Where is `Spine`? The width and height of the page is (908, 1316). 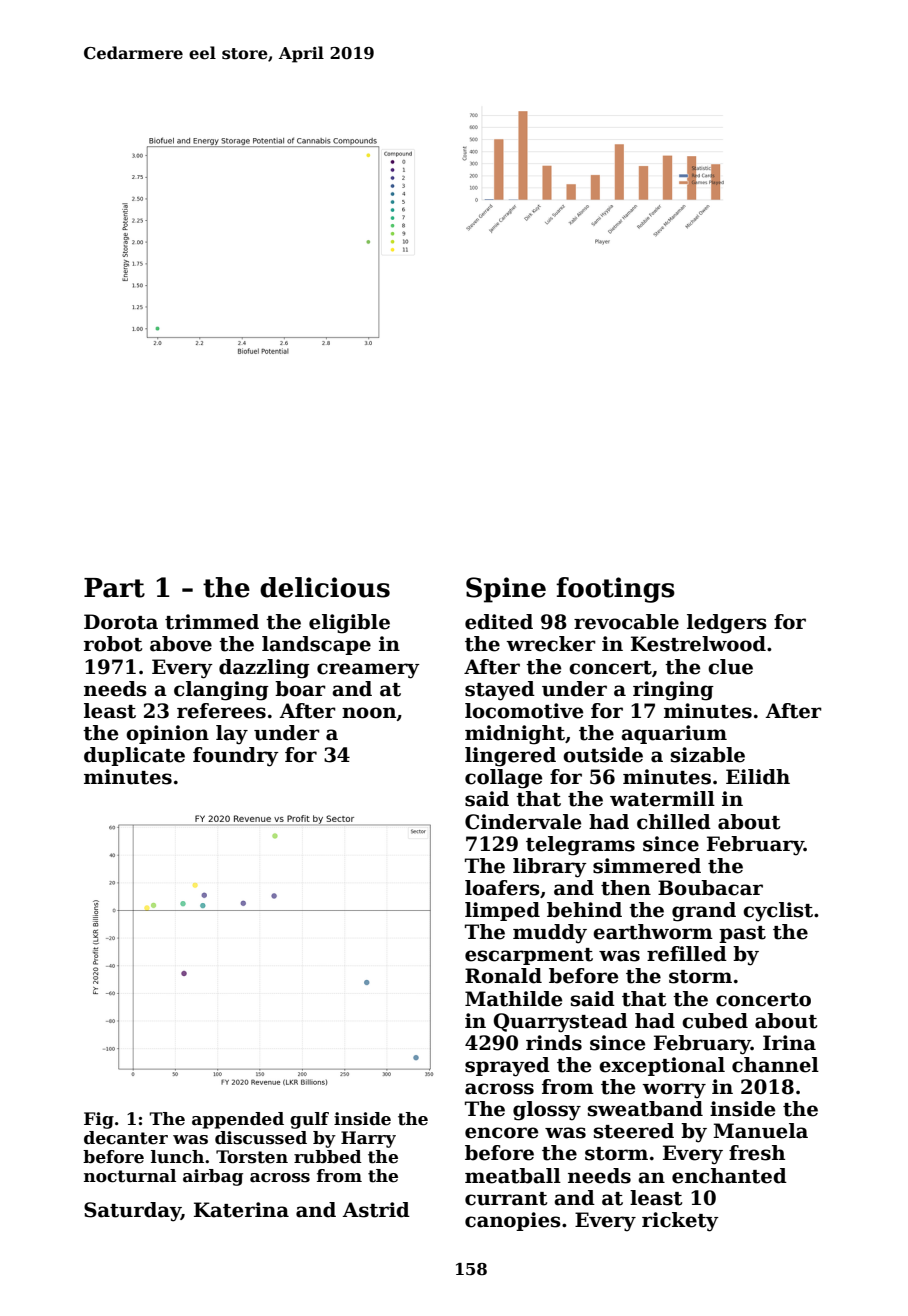
Spine is located at coordinates (506, 590).
